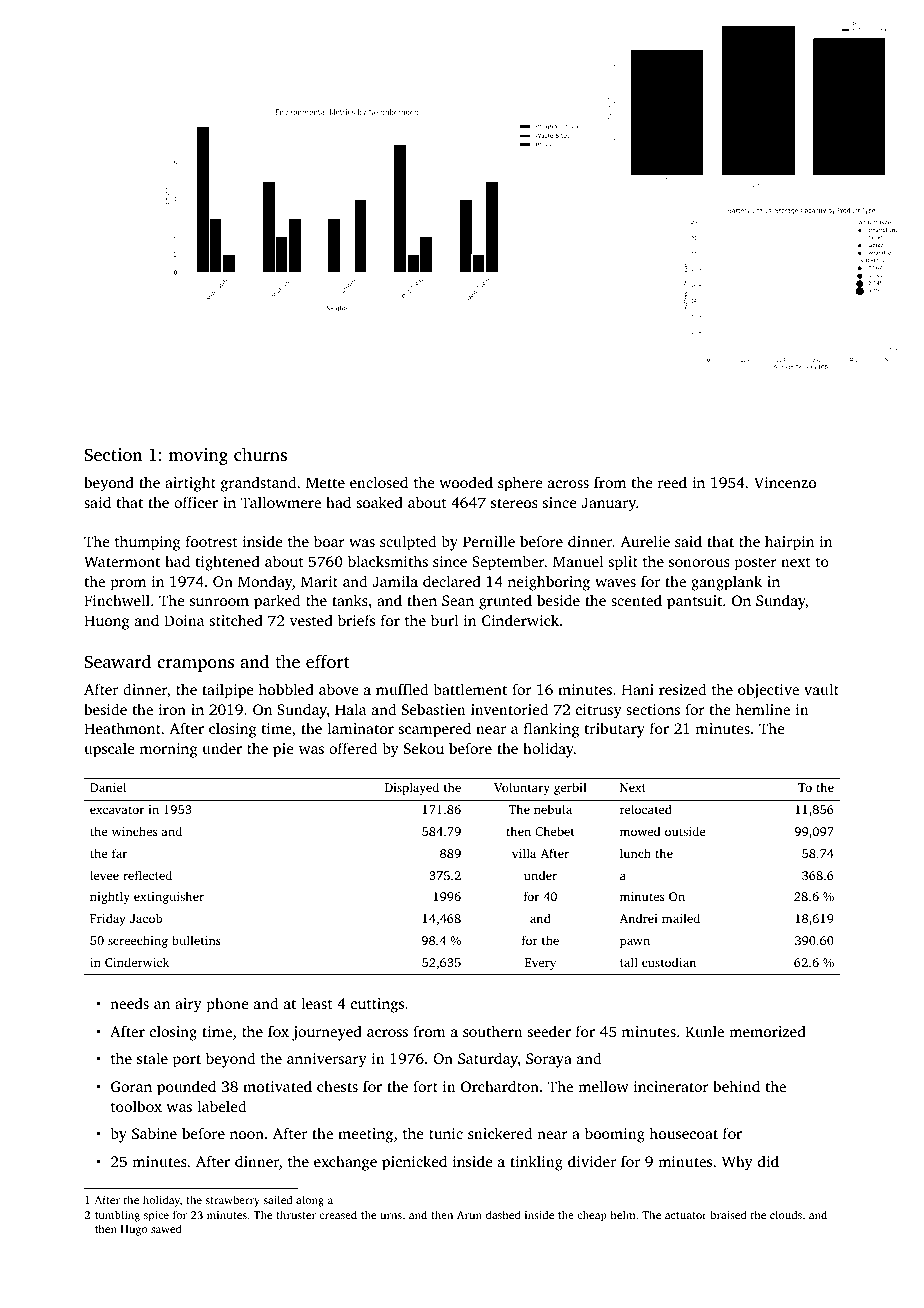 This screenshot has width=924, height=1308. I want to click on Heathmont, so click(122, 728).
